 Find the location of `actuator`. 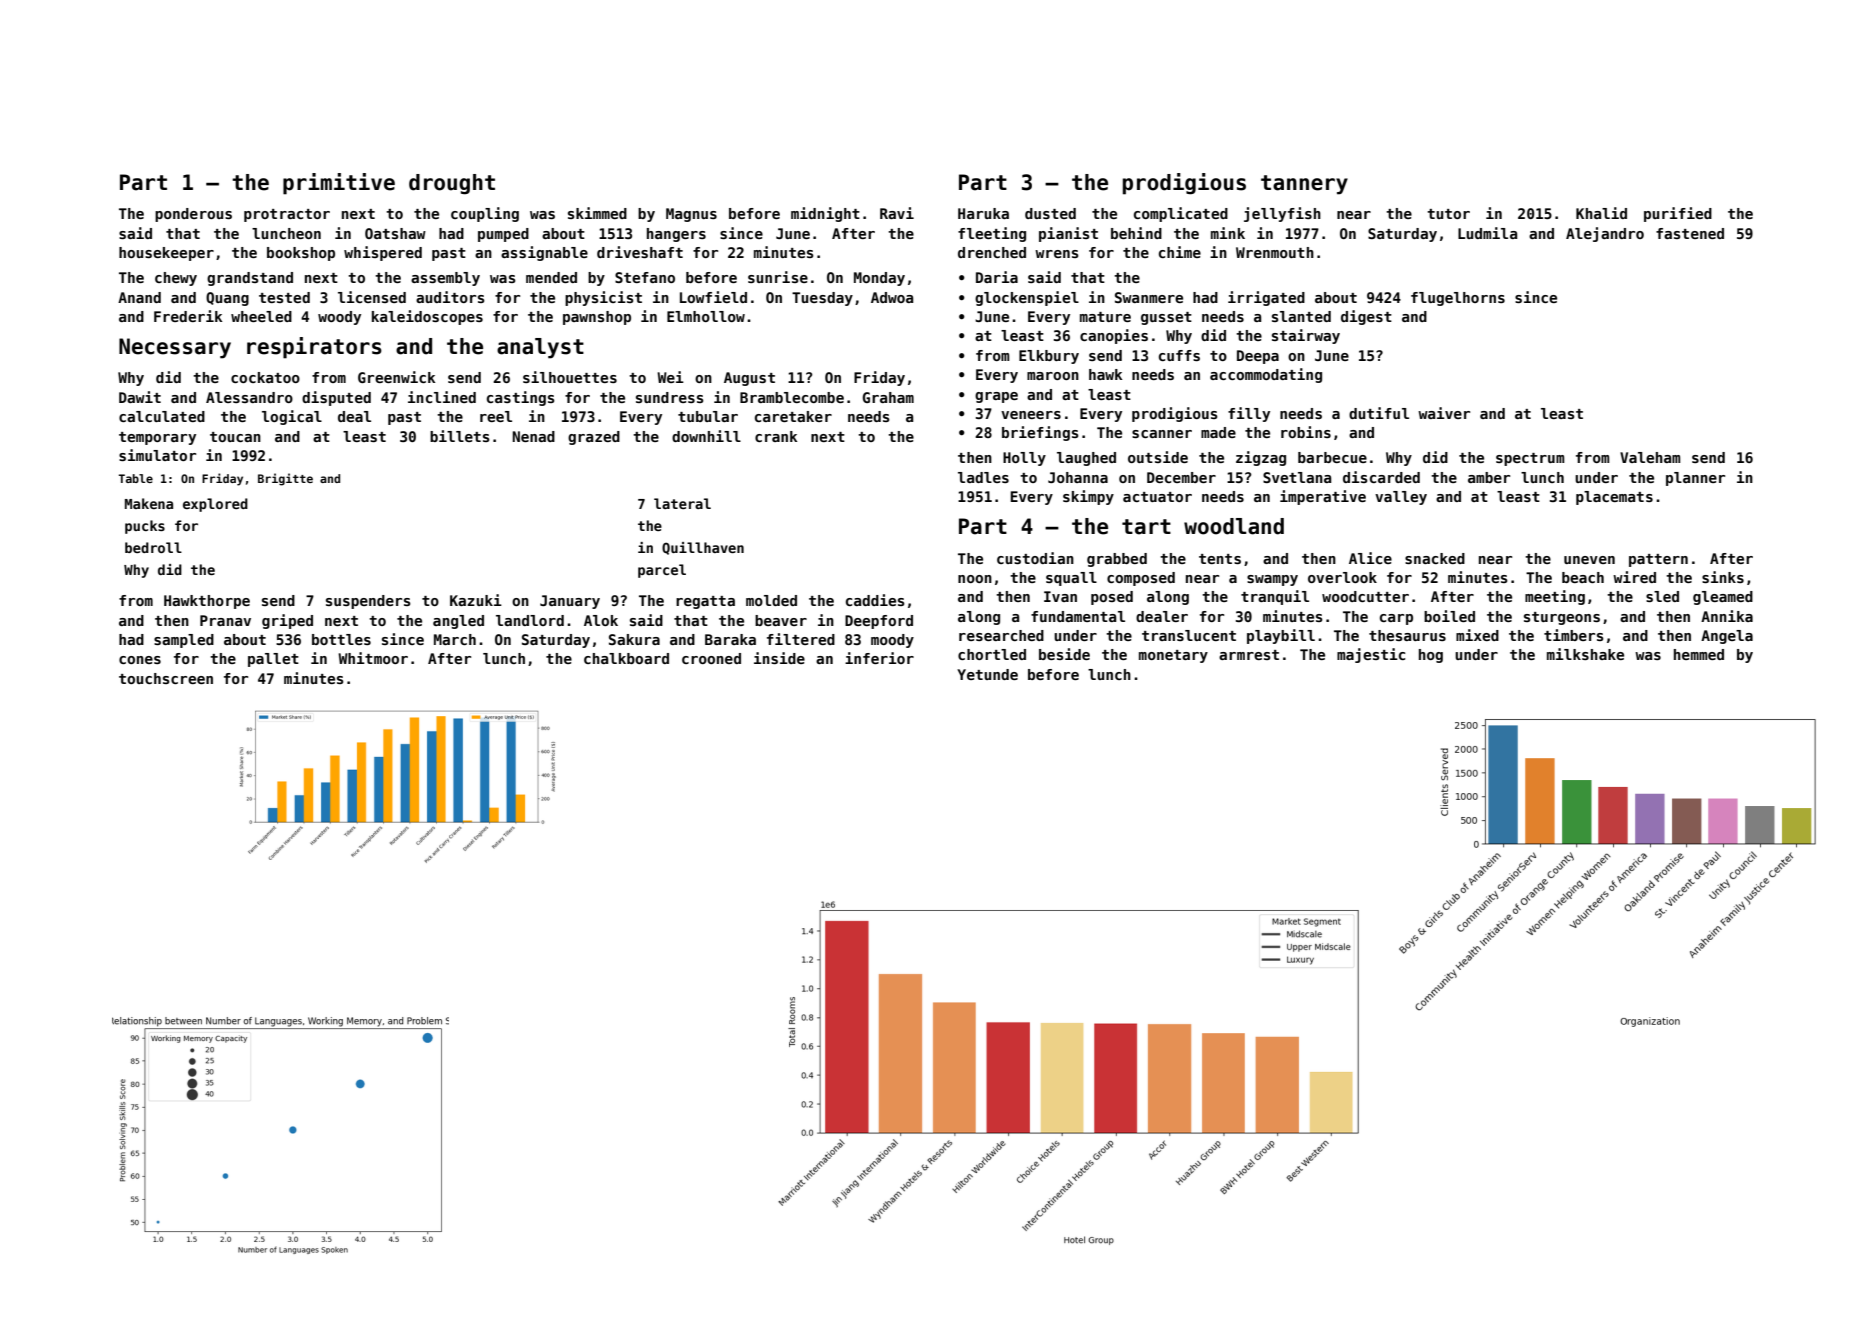

actuator is located at coordinates (1157, 497).
